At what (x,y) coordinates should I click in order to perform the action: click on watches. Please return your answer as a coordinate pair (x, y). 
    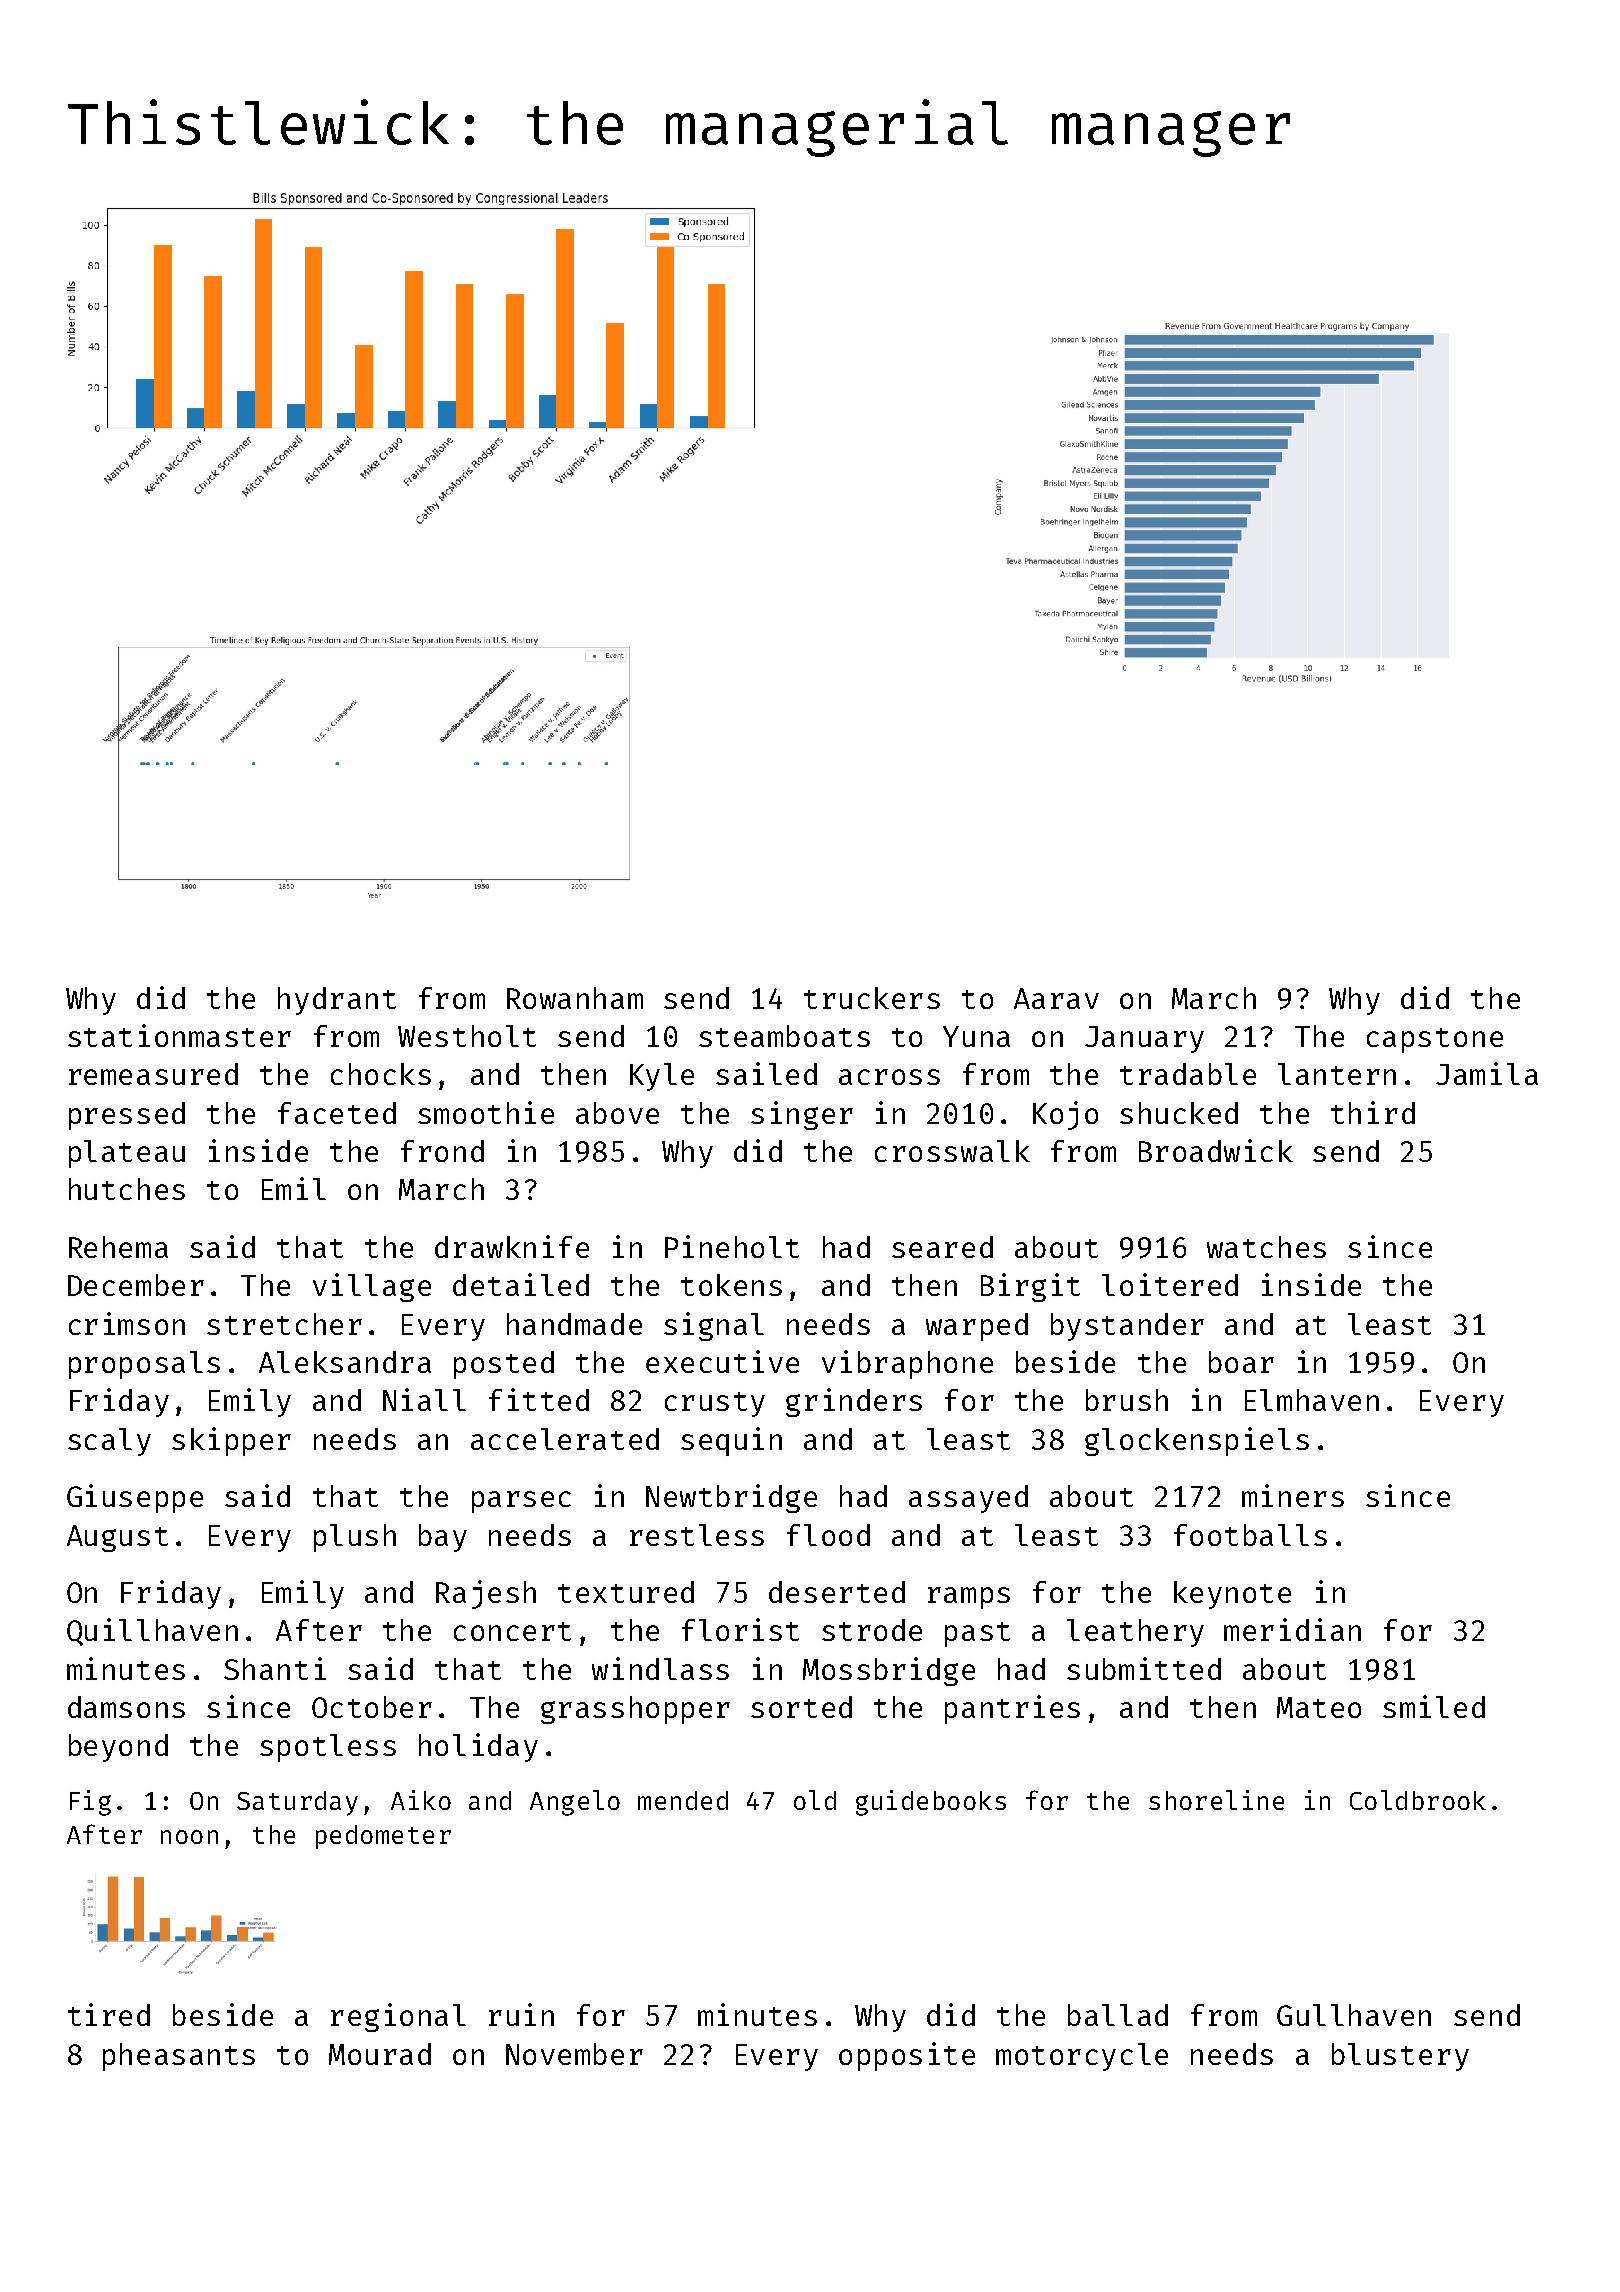
    Looking at the image, I should click on (1266, 1247).
